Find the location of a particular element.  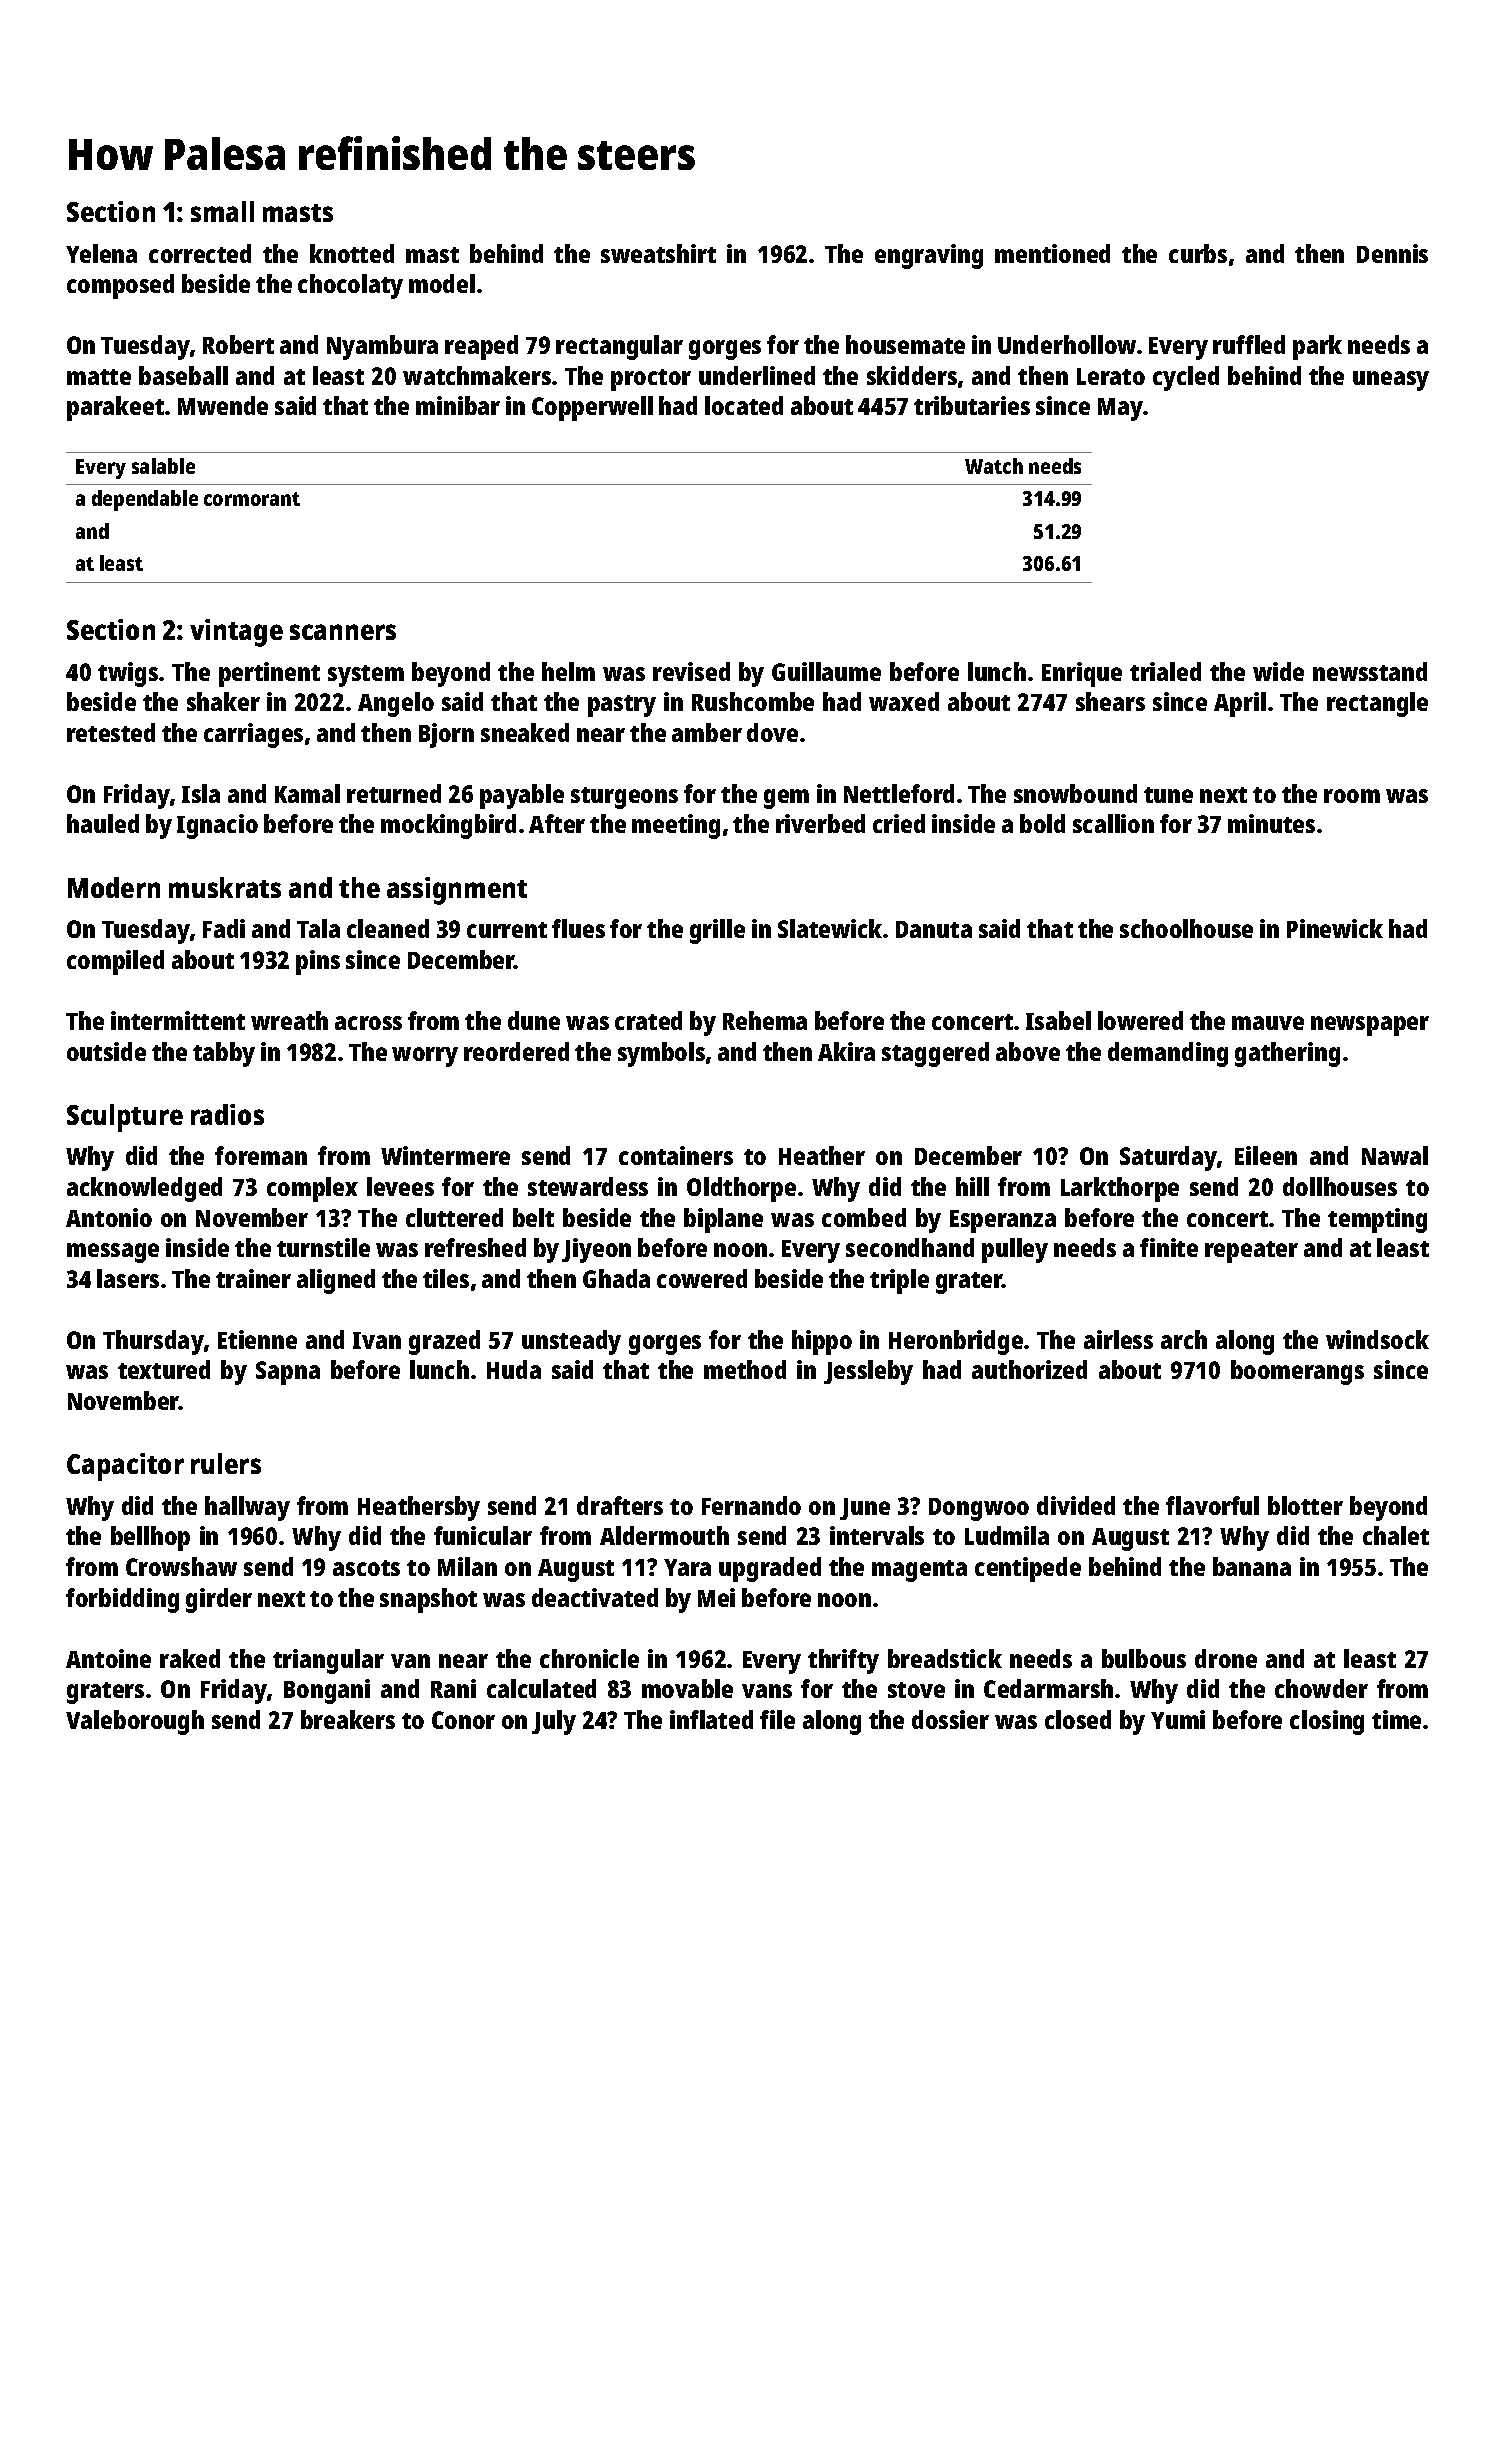

uneasy is located at coordinates (1391, 381).
